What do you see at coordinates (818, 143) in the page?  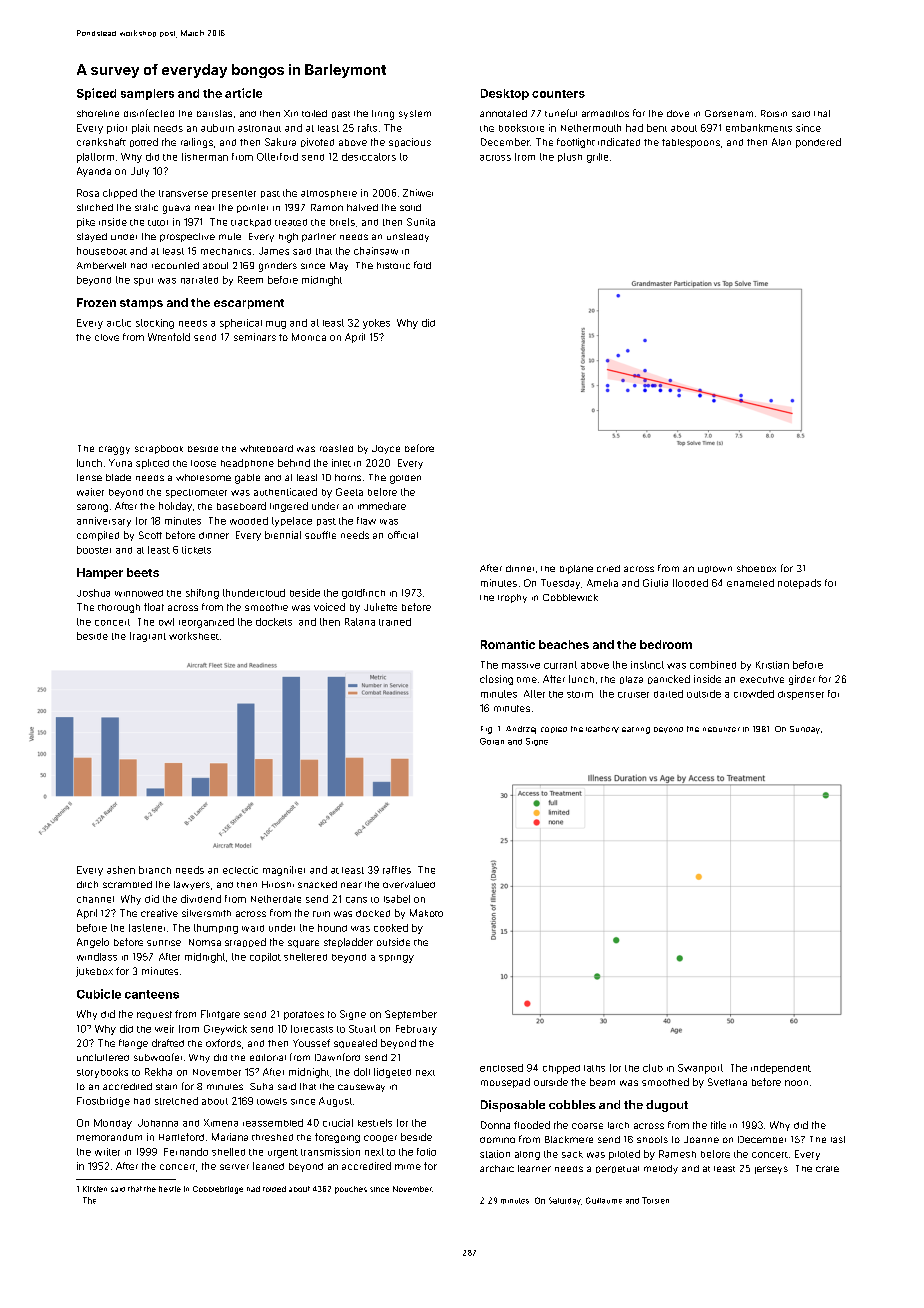 I see `pondered` at bounding box center [818, 143].
